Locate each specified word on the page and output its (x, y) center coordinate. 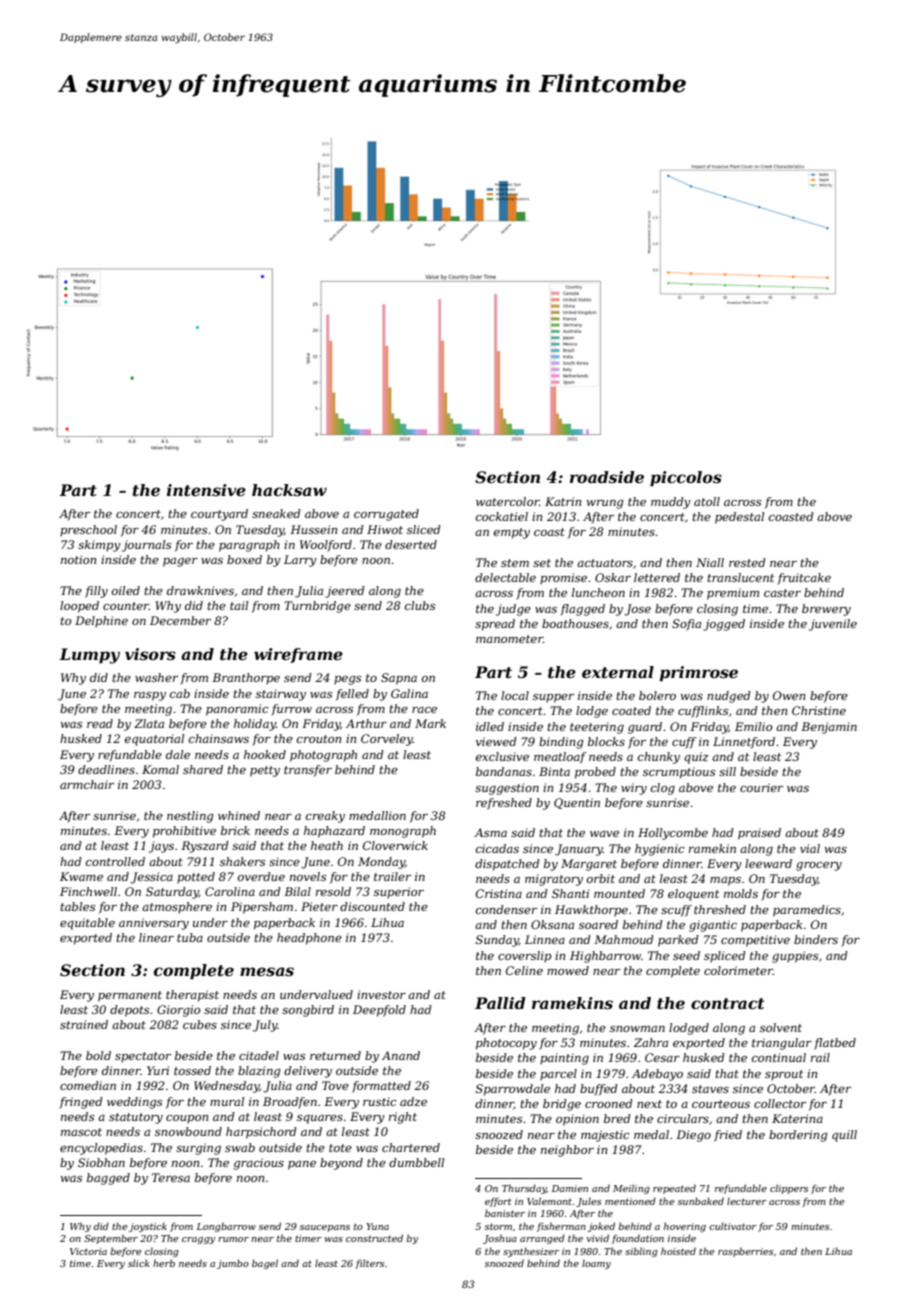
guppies (795, 957)
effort (498, 1202)
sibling (641, 1252)
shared (203, 769)
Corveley (387, 740)
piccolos (686, 479)
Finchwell (88, 891)
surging (198, 1149)
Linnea (545, 939)
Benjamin (829, 728)
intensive (206, 490)
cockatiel (502, 516)
